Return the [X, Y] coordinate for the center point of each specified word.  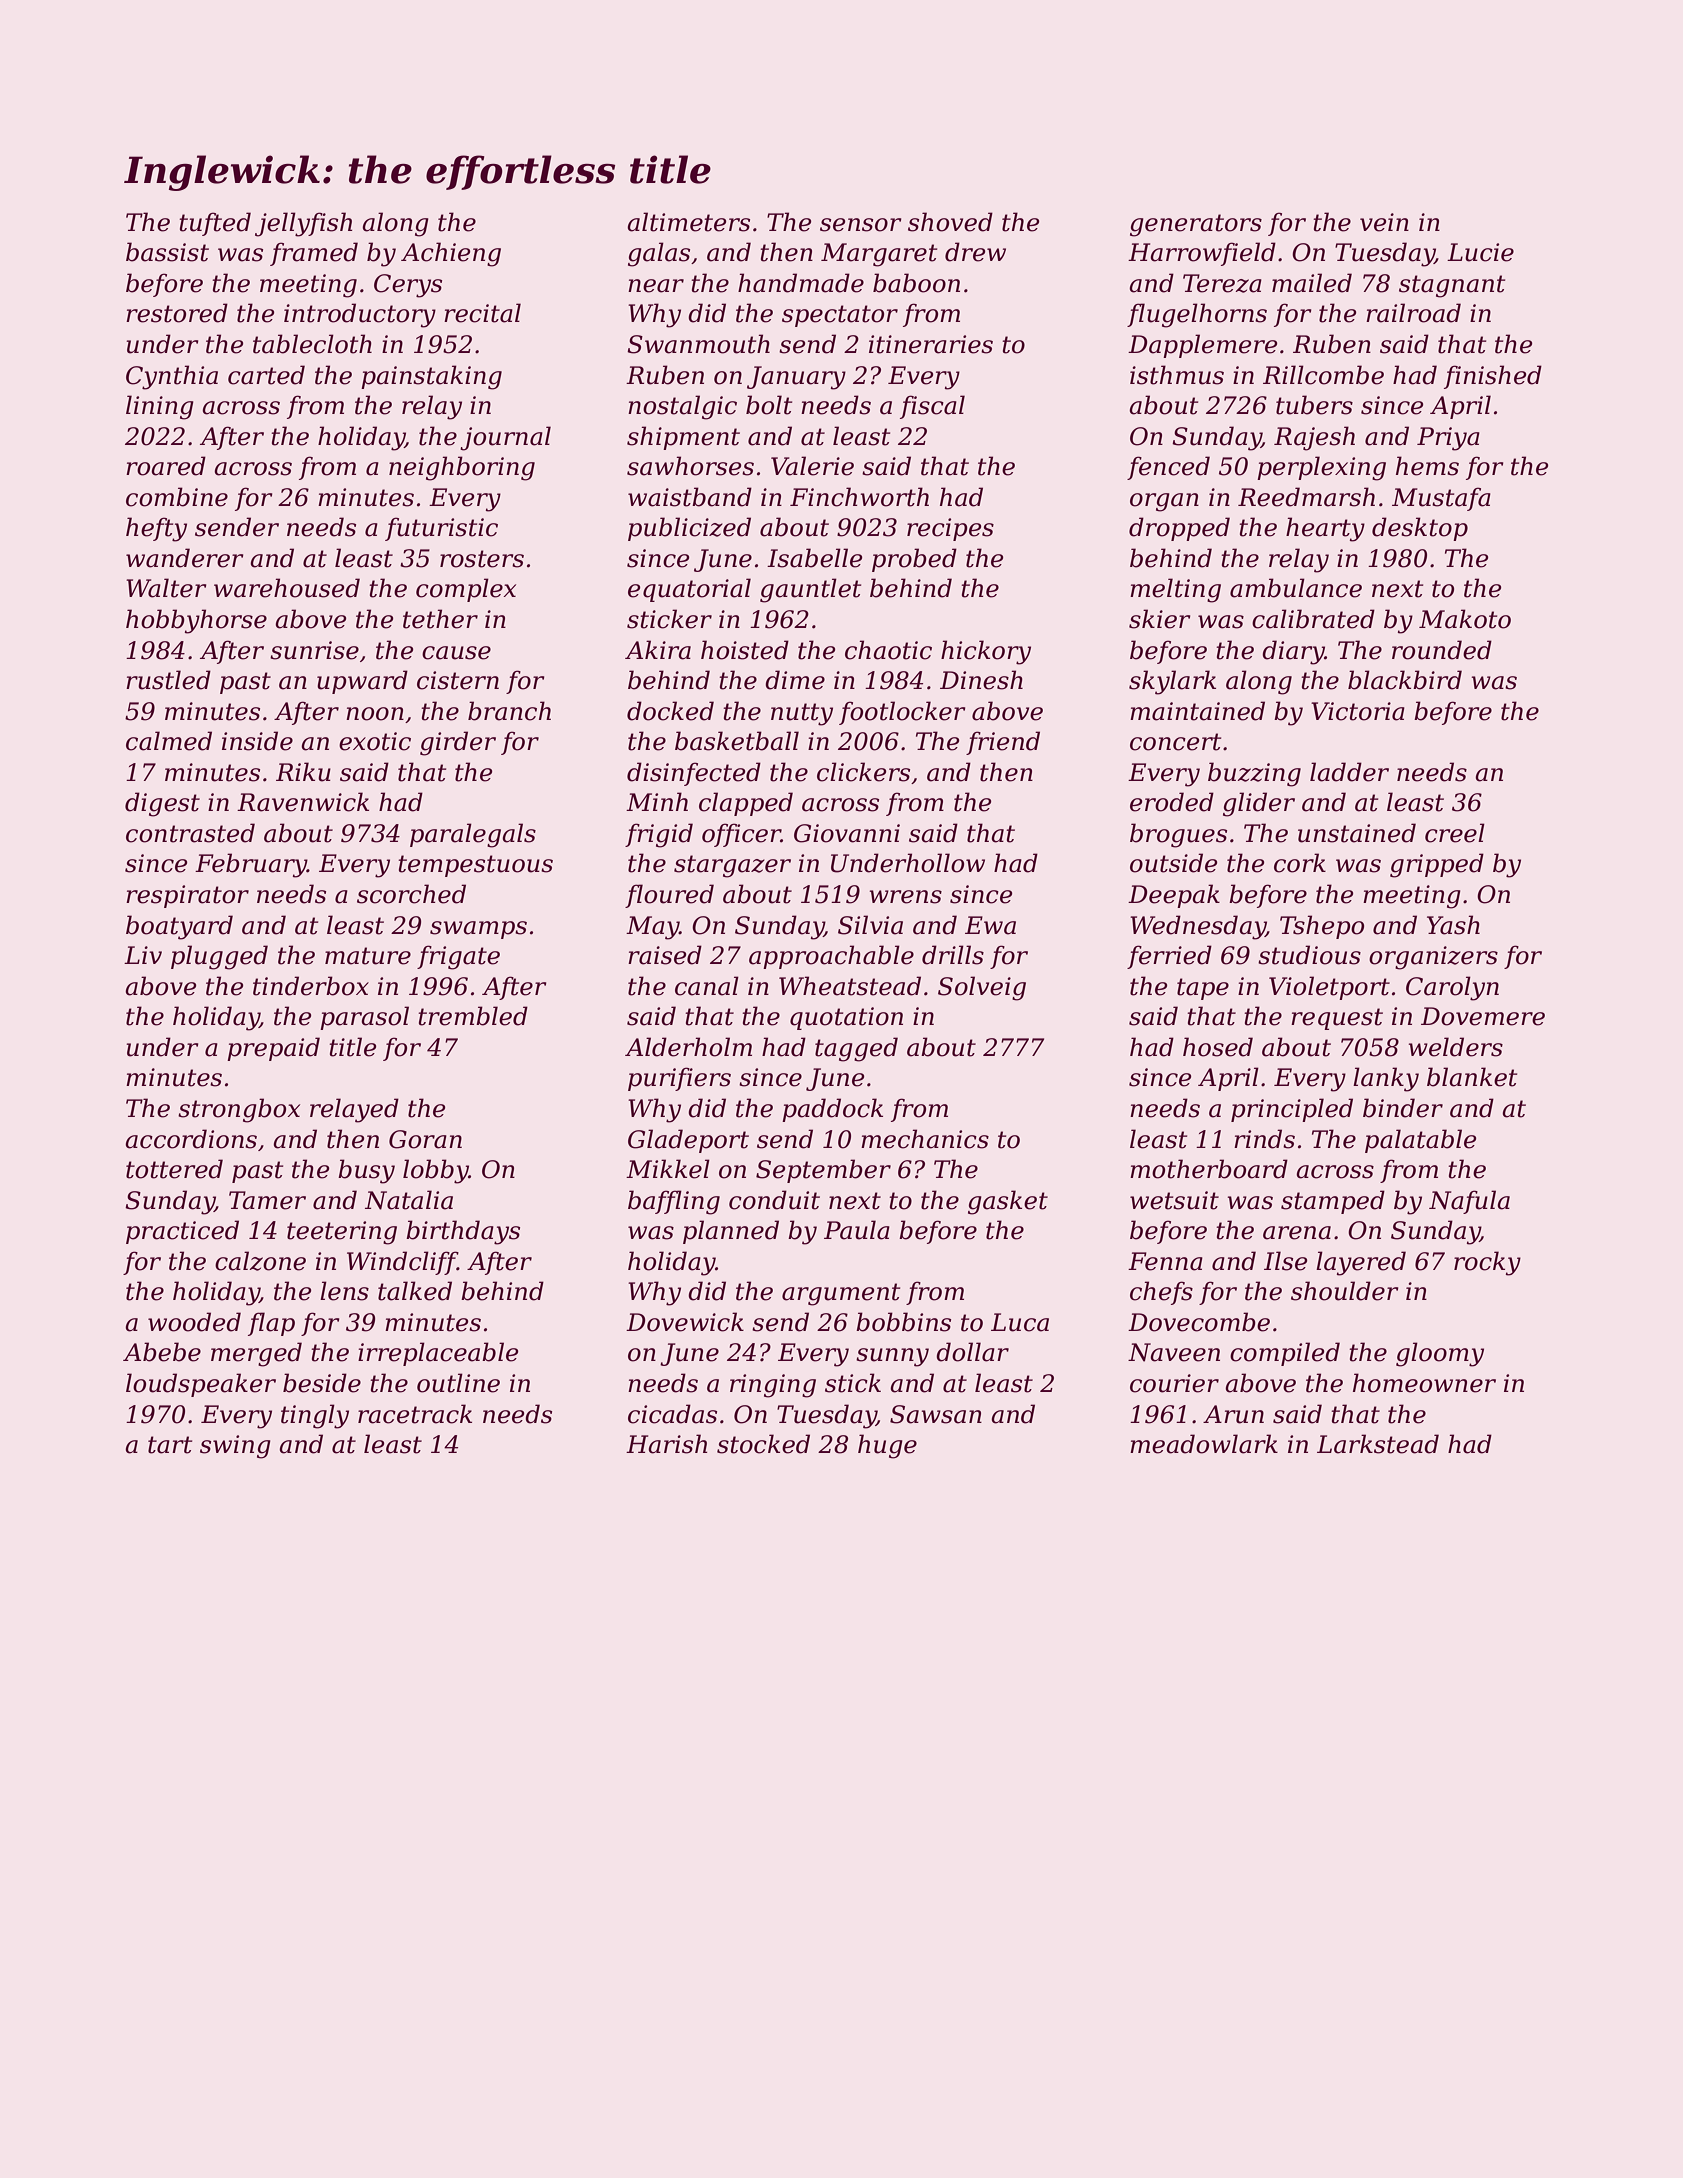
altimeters [688, 222]
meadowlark [1204, 1444]
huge [887, 1446]
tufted [215, 224]
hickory [986, 652]
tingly [315, 1416]
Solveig [982, 988]
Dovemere [1483, 1016]
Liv [143, 955]
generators [1196, 225]
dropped [1179, 529]
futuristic [441, 529]
